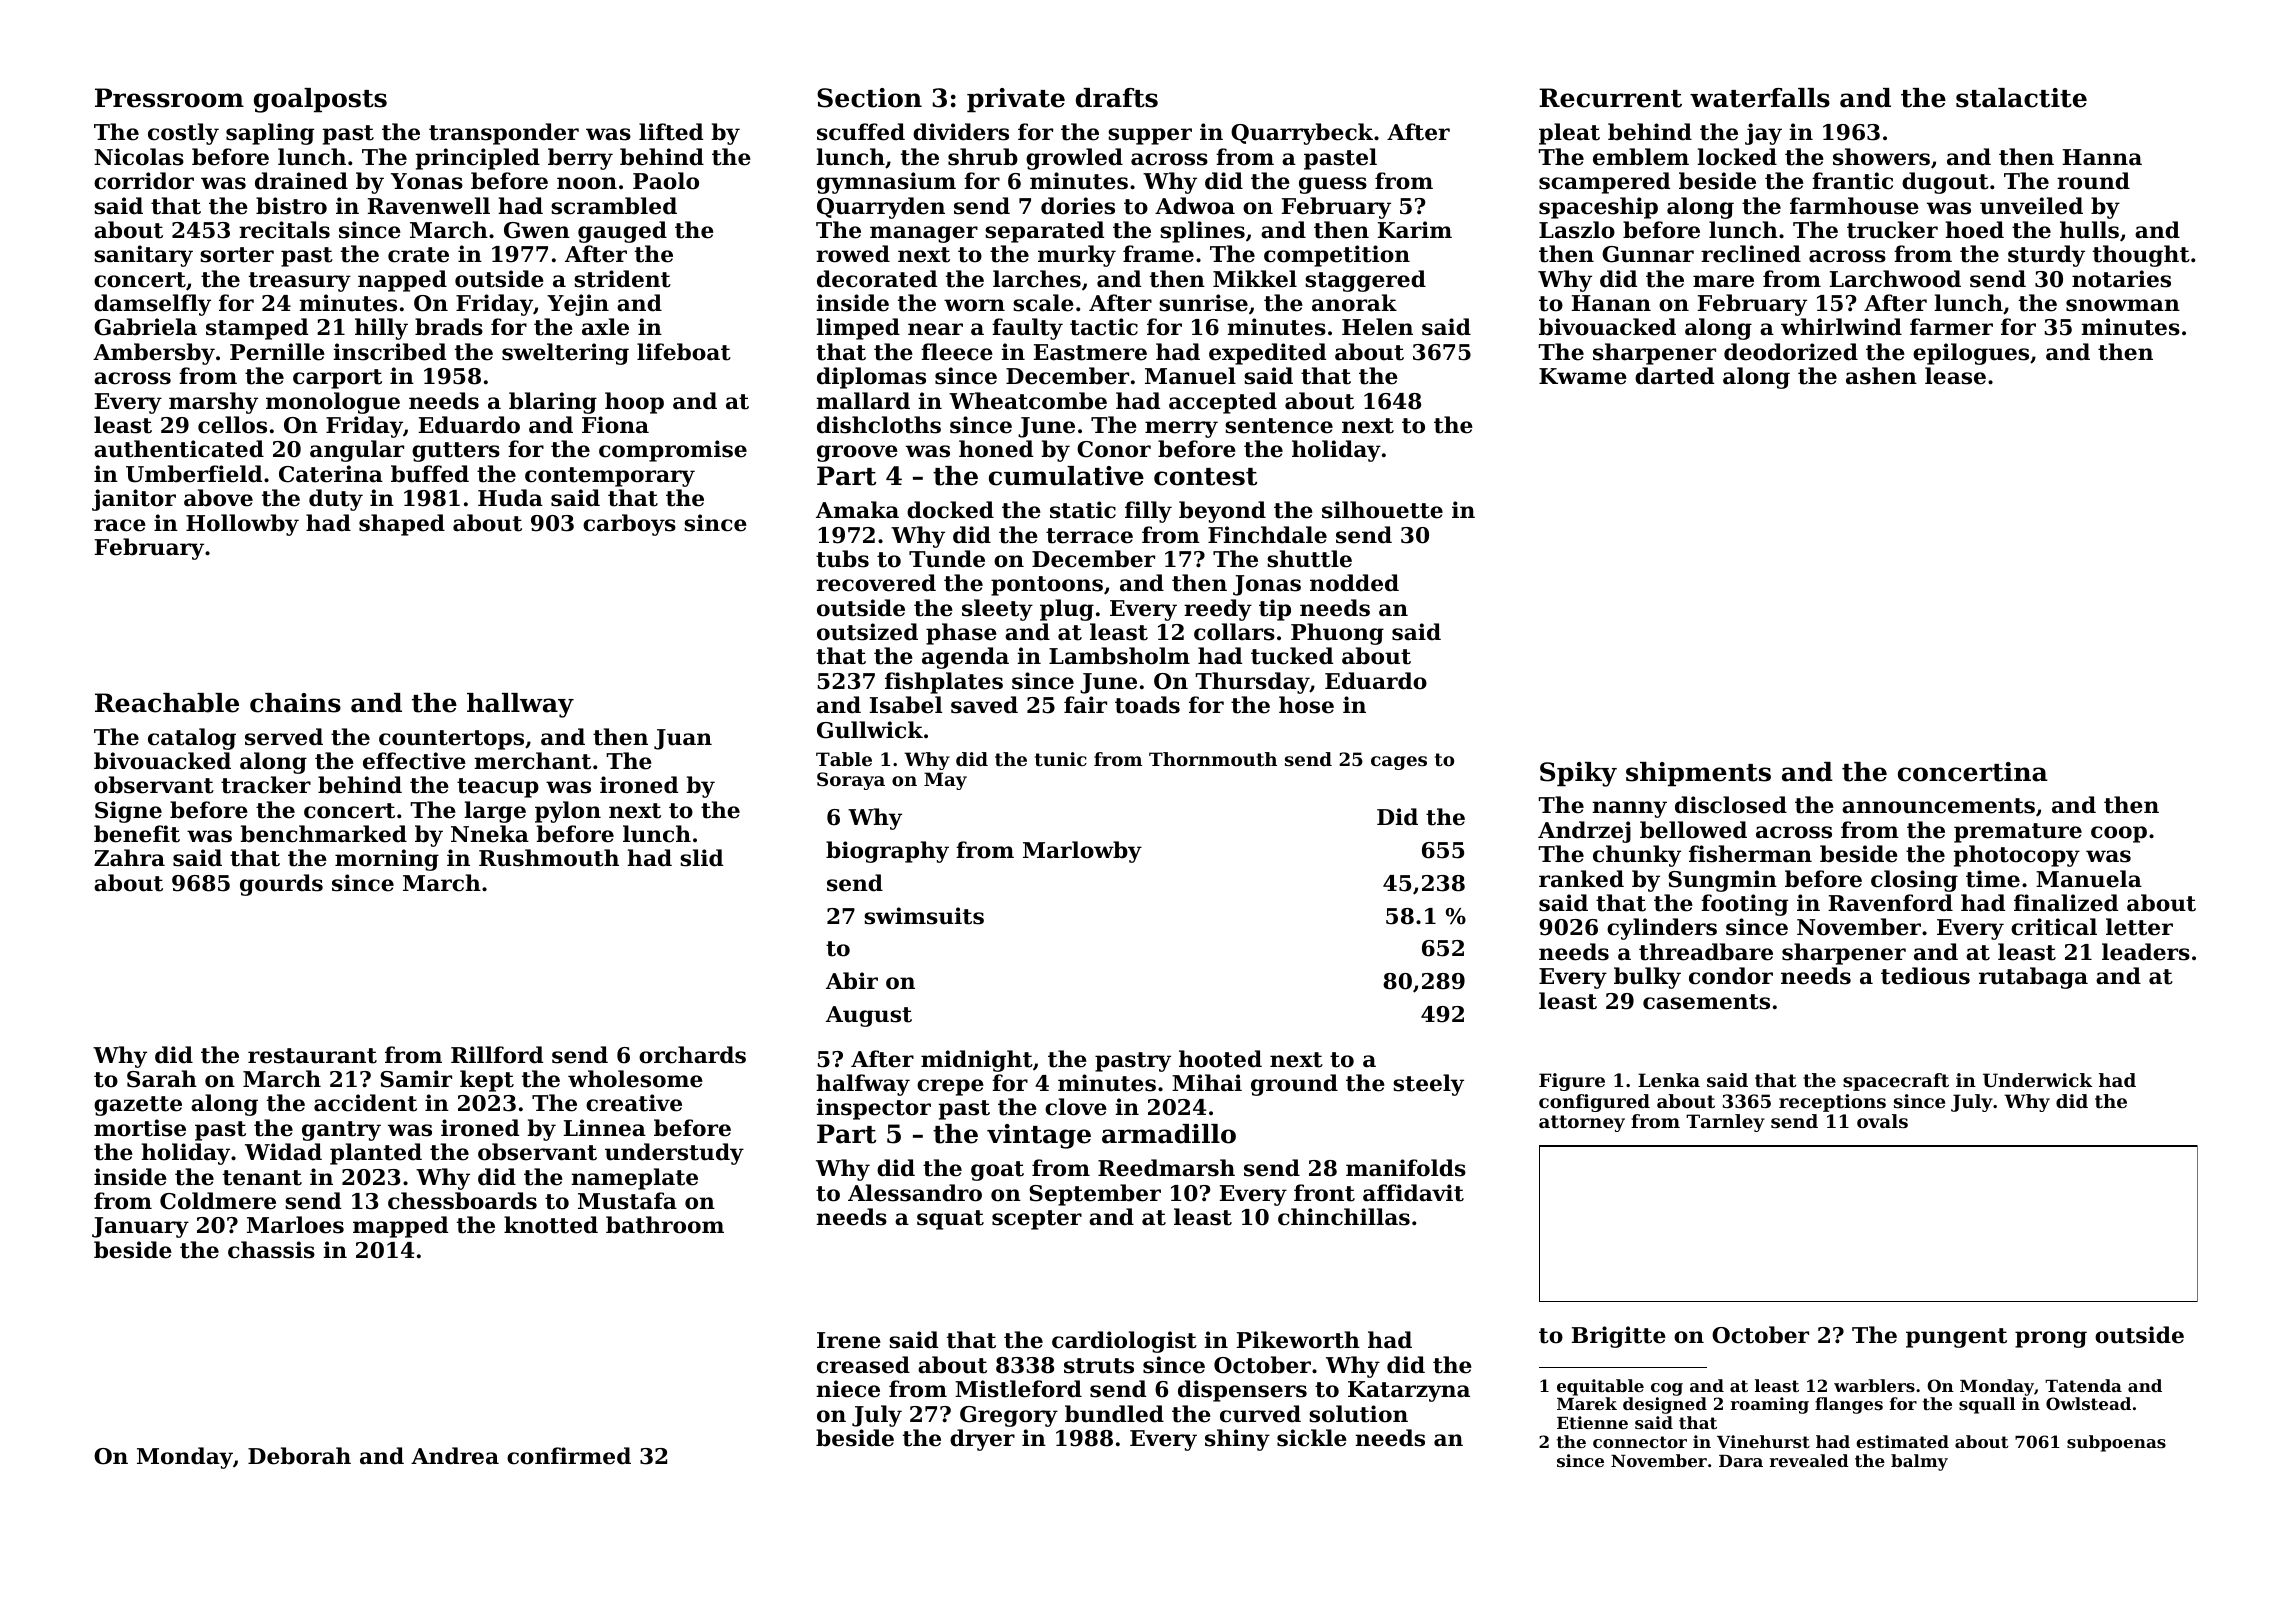 Image resolution: width=2292 pixels, height=1620 pixels. What do you see at coordinates (982, 1440) in the image?
I see `dryer` at bounding box center [982, 1440].
